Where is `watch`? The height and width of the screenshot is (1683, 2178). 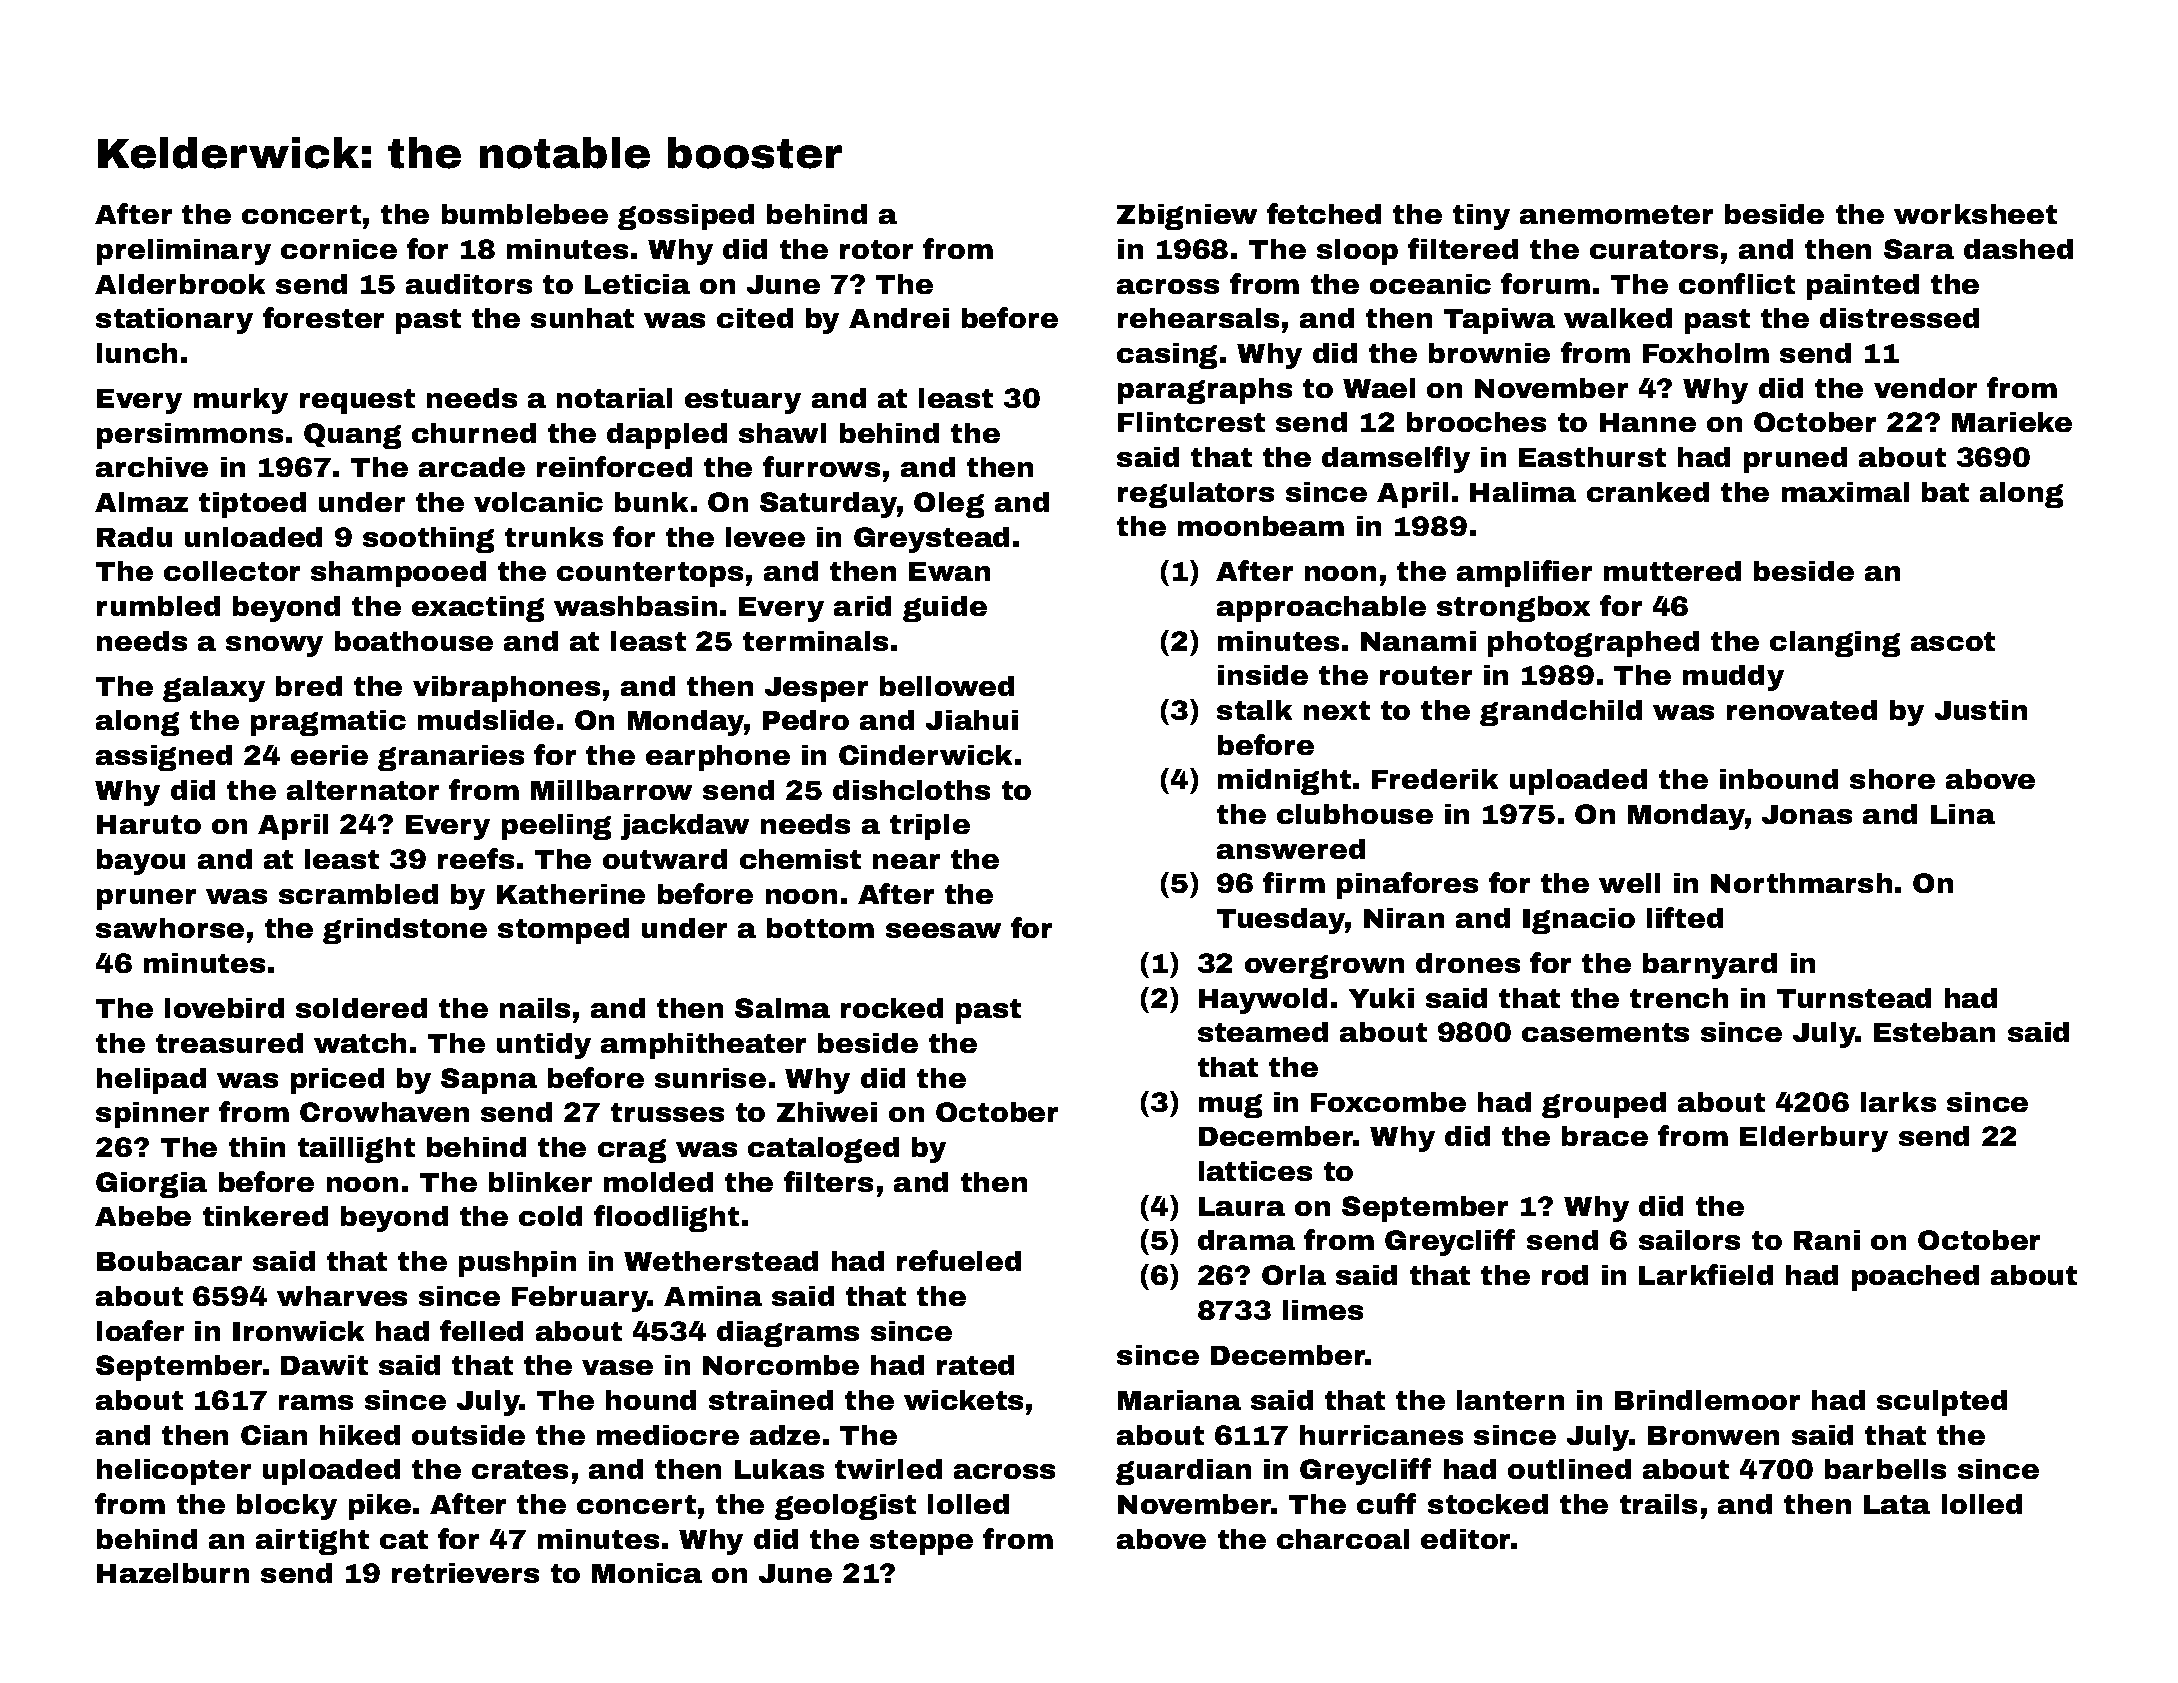
watch is located at coordinates (360, 1043).
